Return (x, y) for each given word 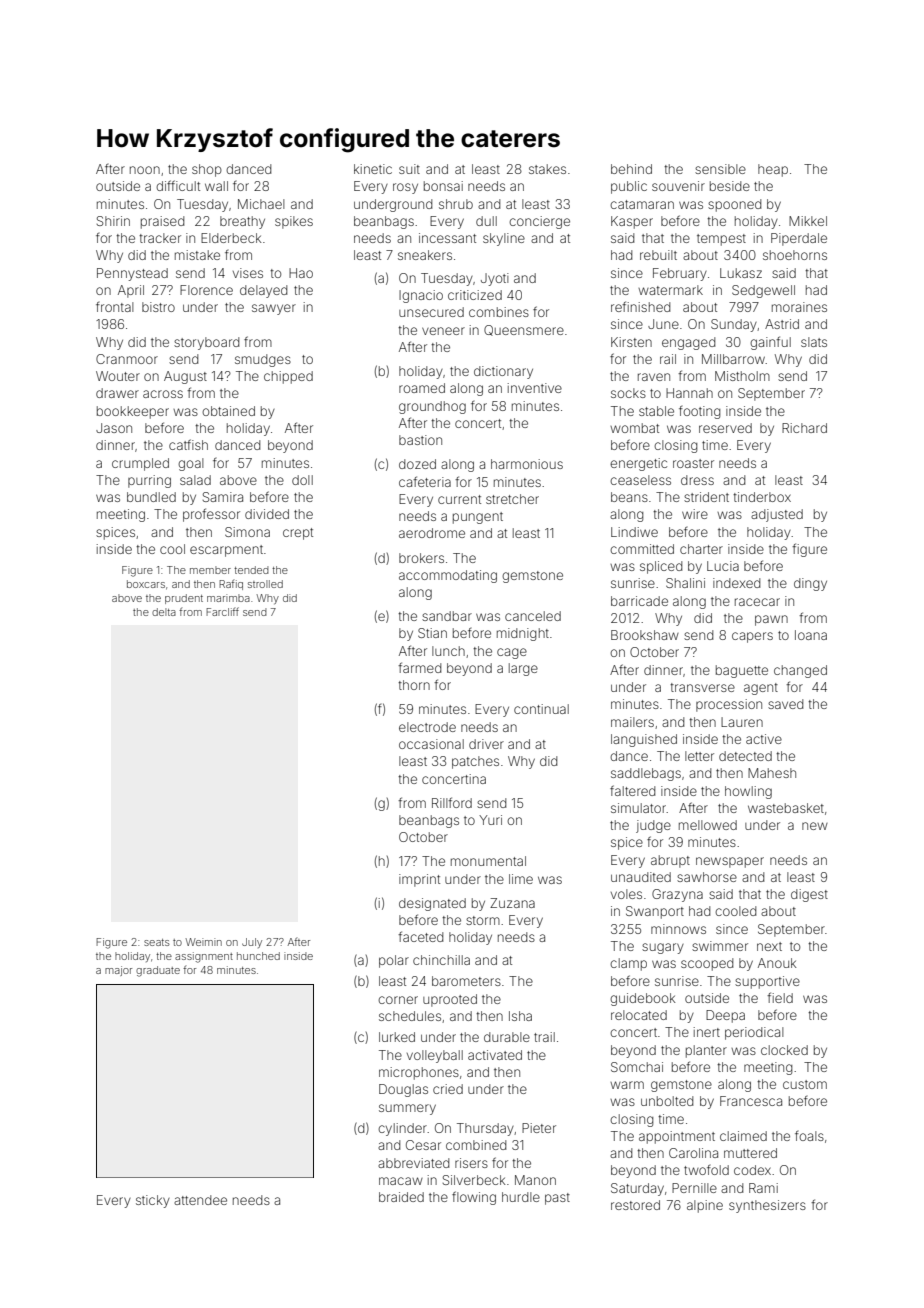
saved (785, 704)
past (557, 1199)
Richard (804, 428)
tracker (160, 238)
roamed (422, 388)
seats (157, 942)
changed (800, 671)
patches (475, 762)
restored (635, 1205)
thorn (414, 685)
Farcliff (222, 611)
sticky (153, 1201)
